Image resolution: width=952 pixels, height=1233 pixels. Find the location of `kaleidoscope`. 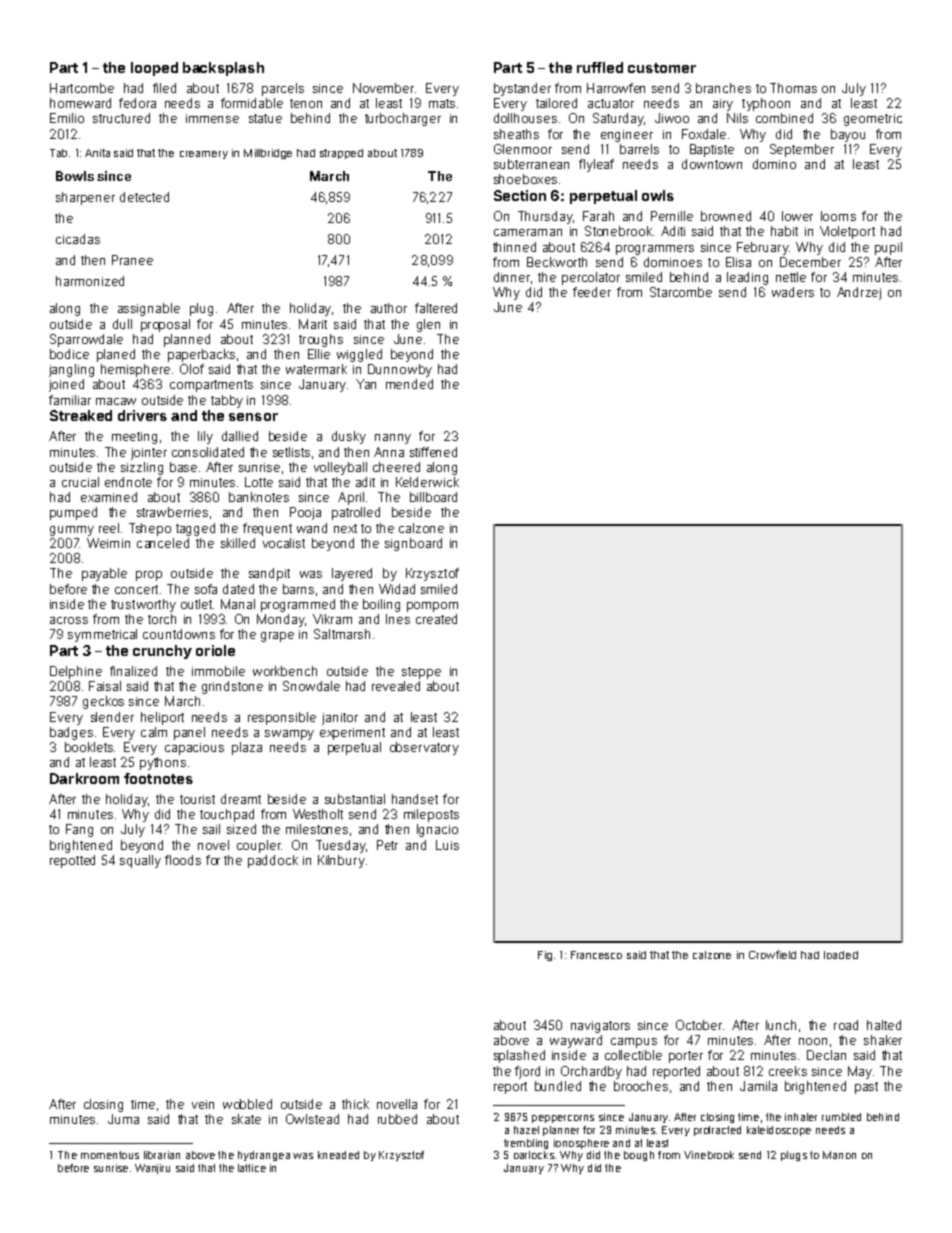

kaleidoscope is located at coordinates (779, 1131).
